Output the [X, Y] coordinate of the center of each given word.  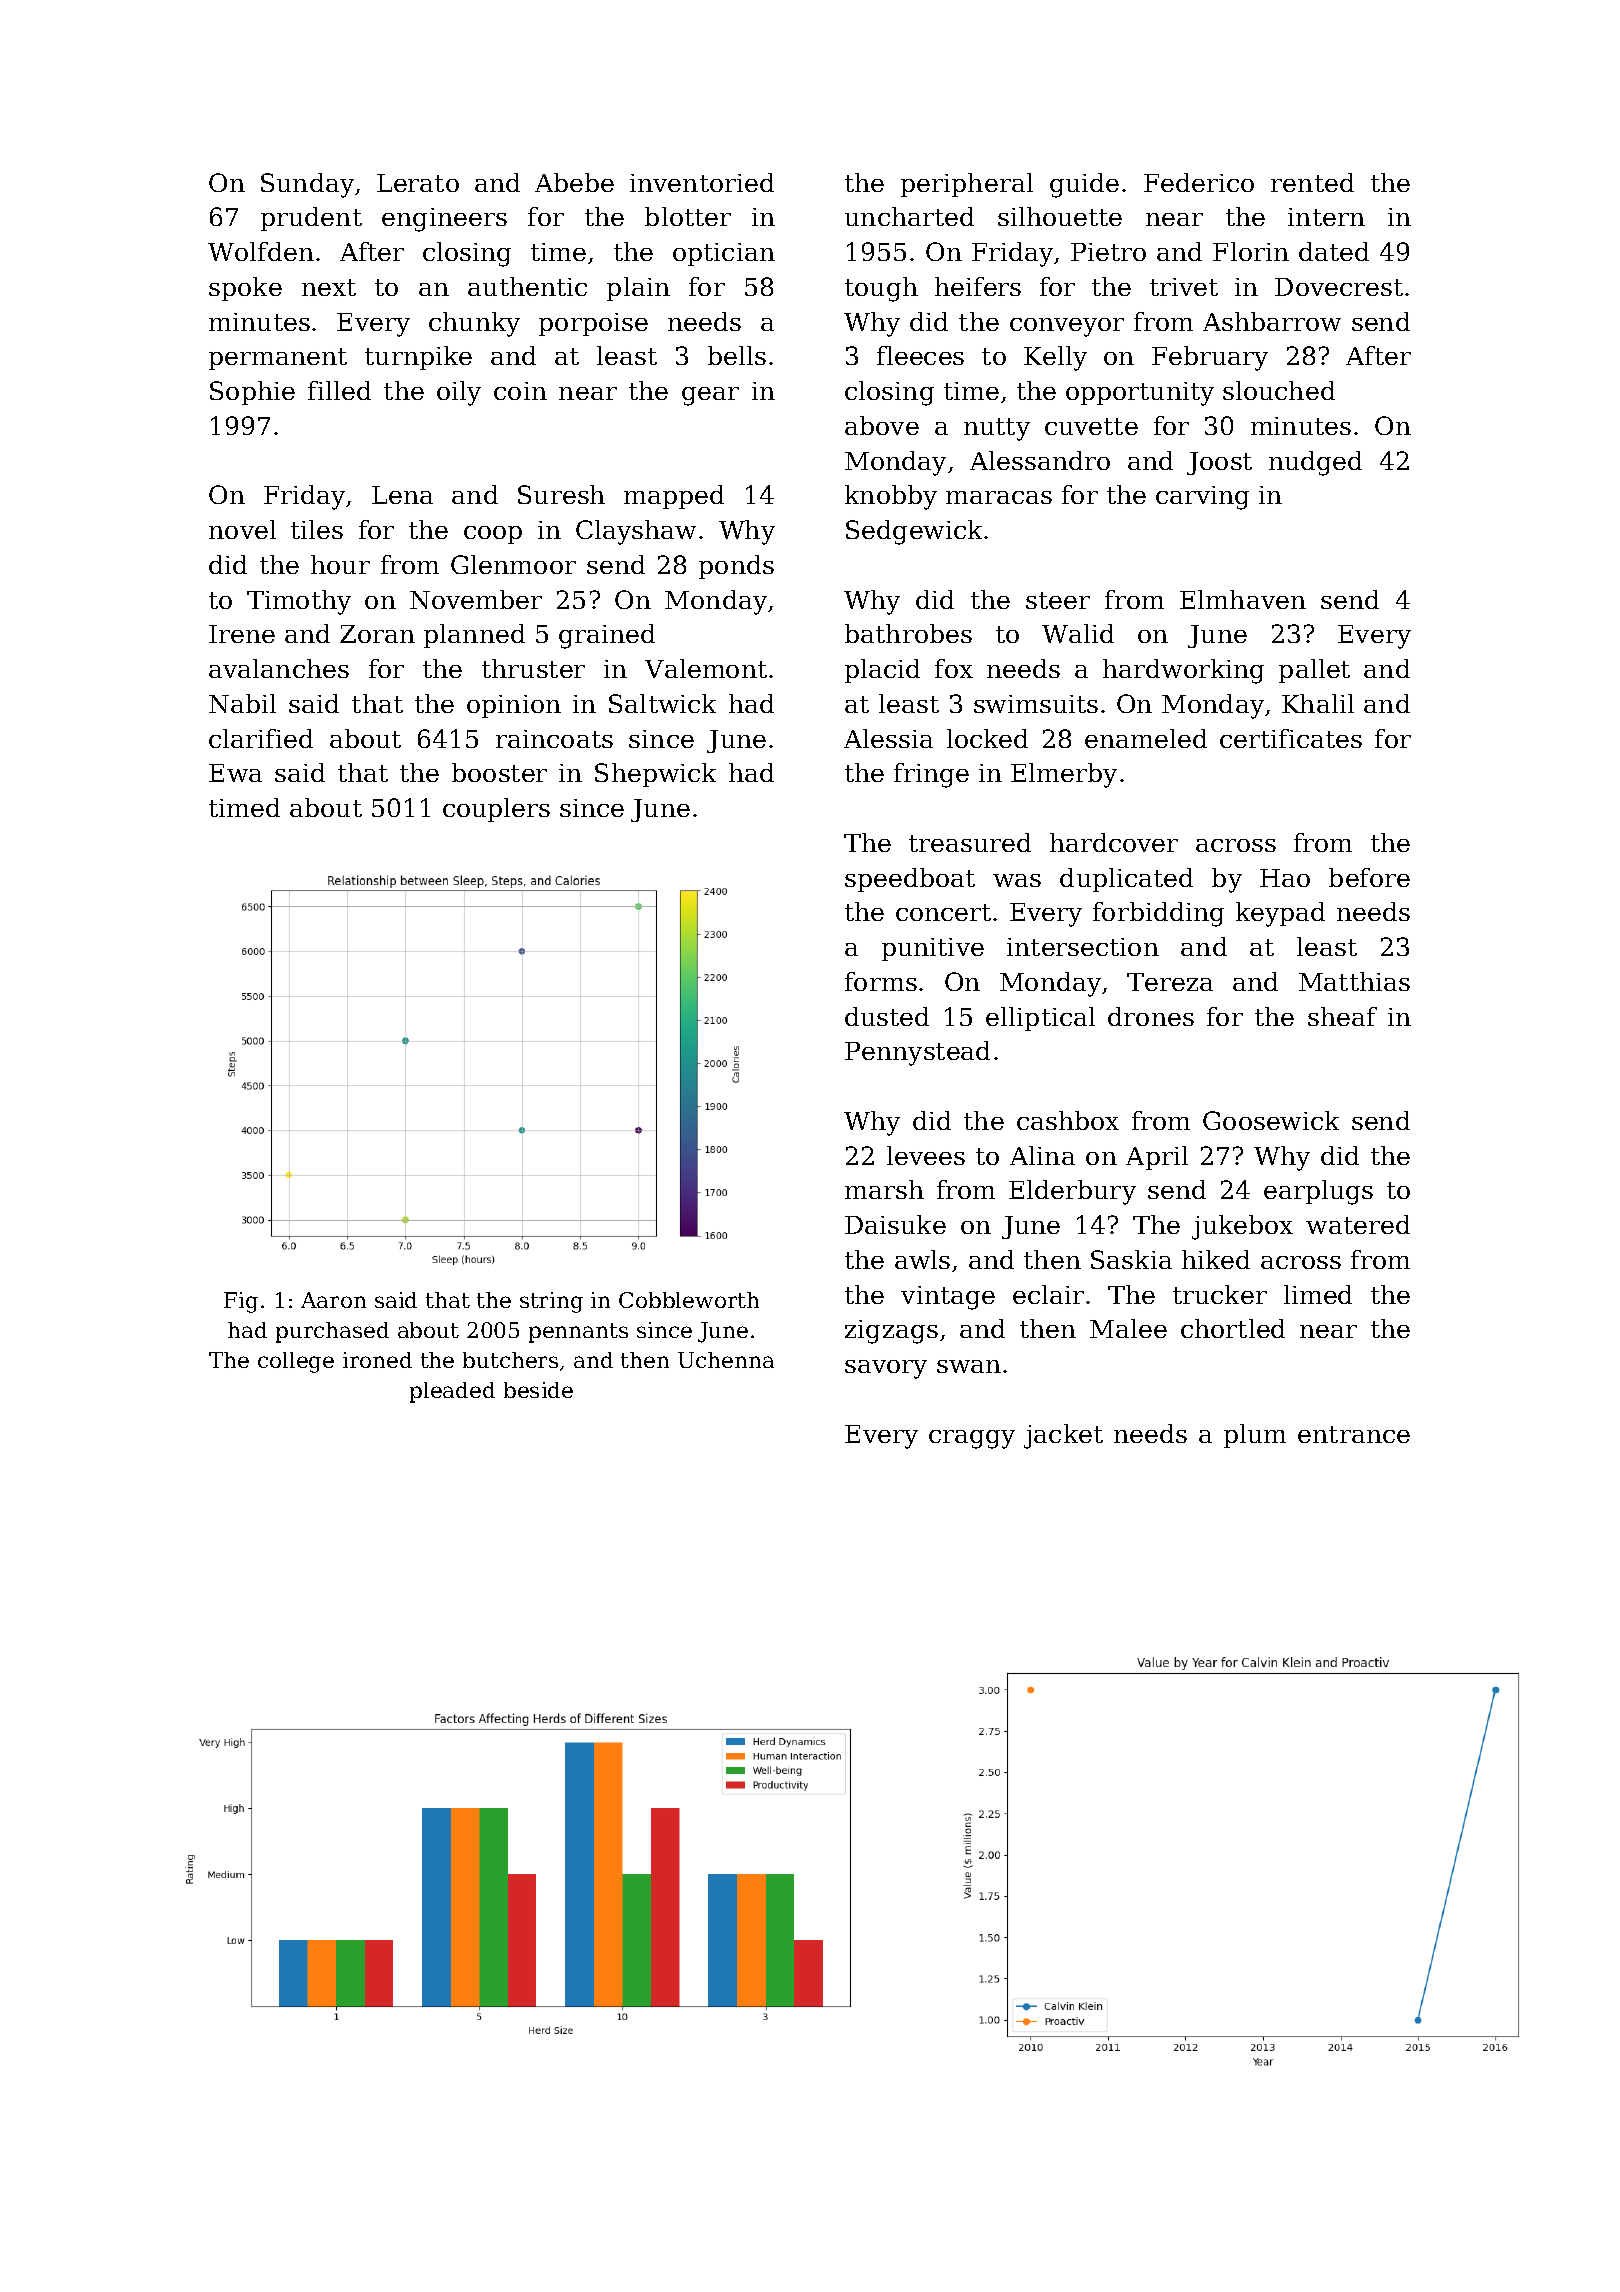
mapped [674, 497]
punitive [933, 949]
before [1369, 877]
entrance [1354, 1434]
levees [926, 1155]
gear [710, 396]
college [296, 1362]
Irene [242, 634]
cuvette [1091, 426]
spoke [245, 289]
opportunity [1140, 394]
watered [1358, 1224]
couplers [496, 810]
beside [538, 1390]
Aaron [333, 1300]
